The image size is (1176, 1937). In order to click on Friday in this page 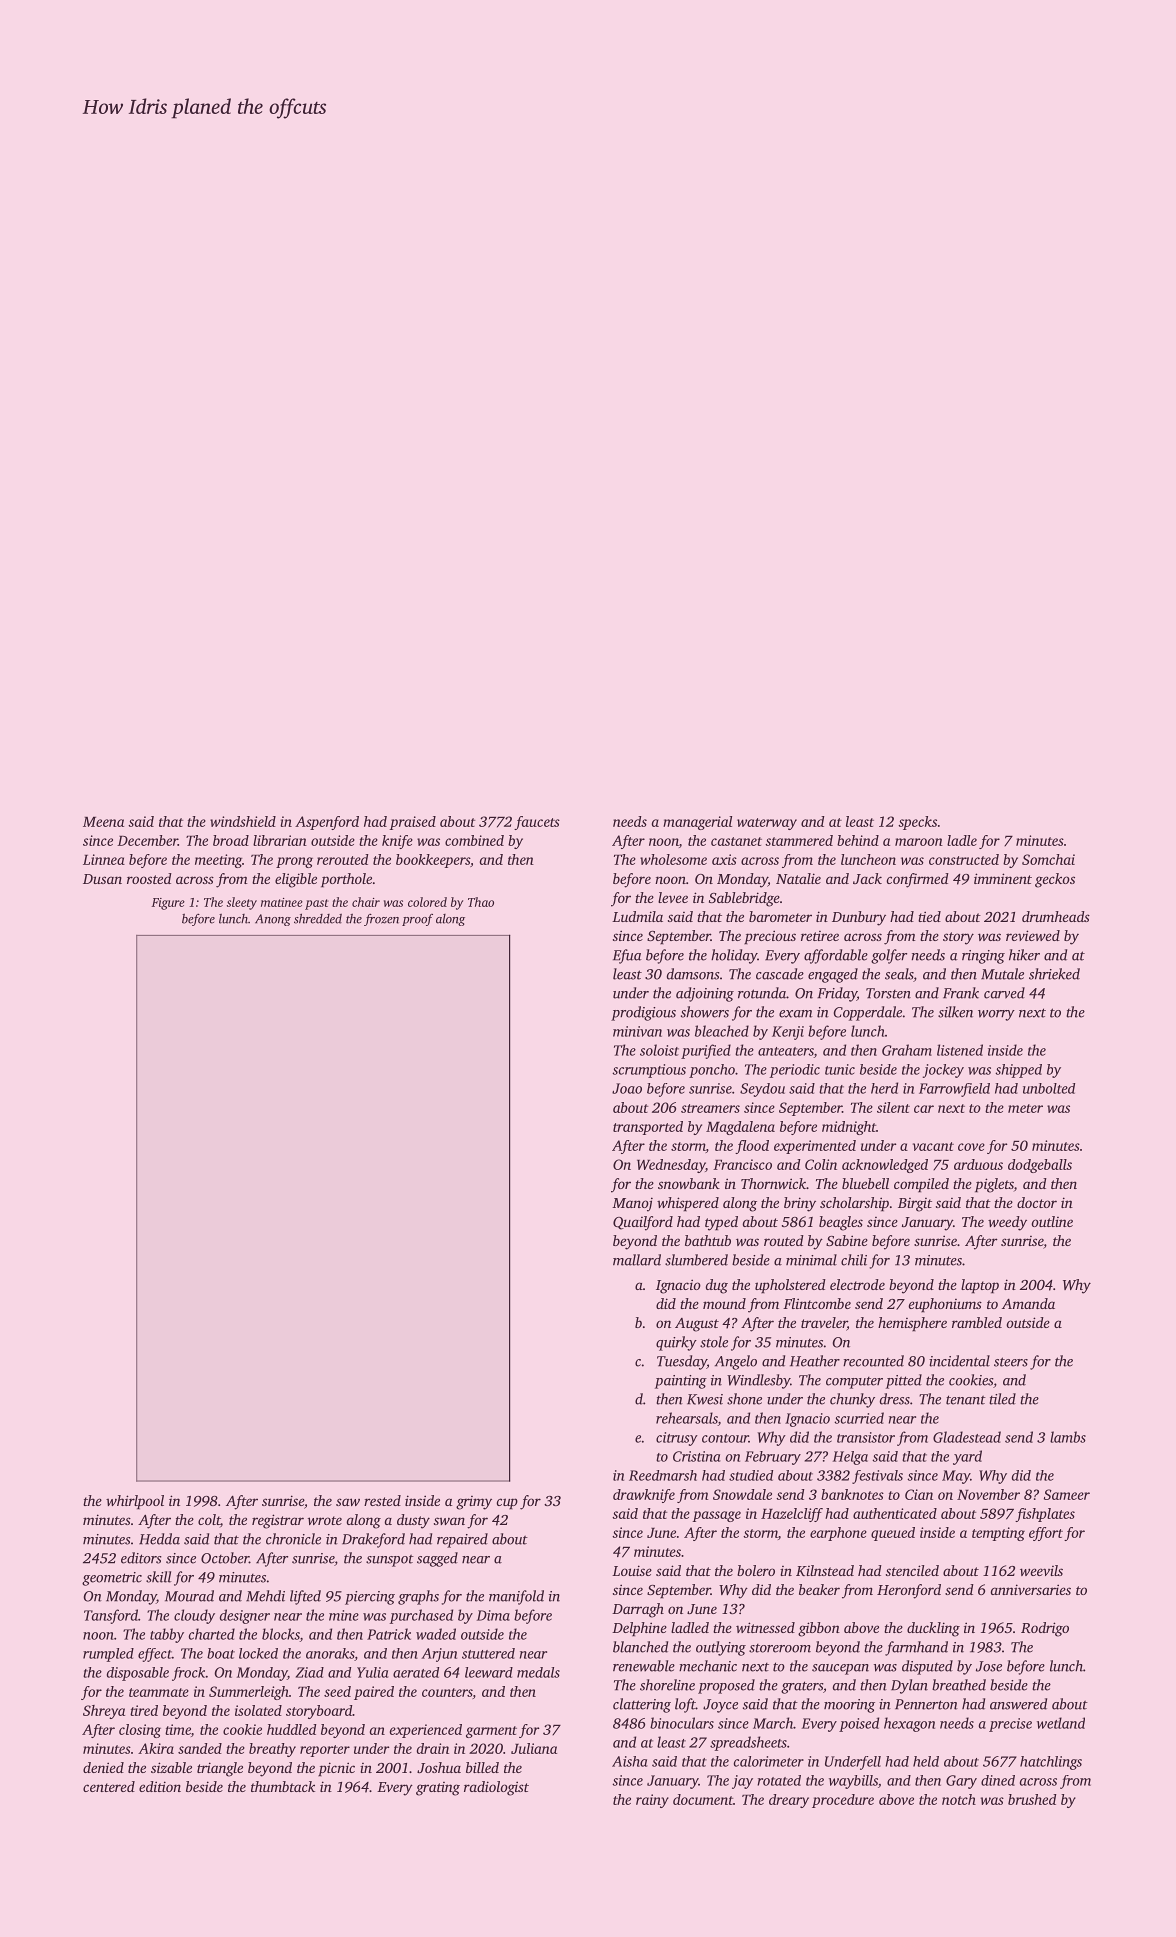, I will do `click(837, 994)`.
